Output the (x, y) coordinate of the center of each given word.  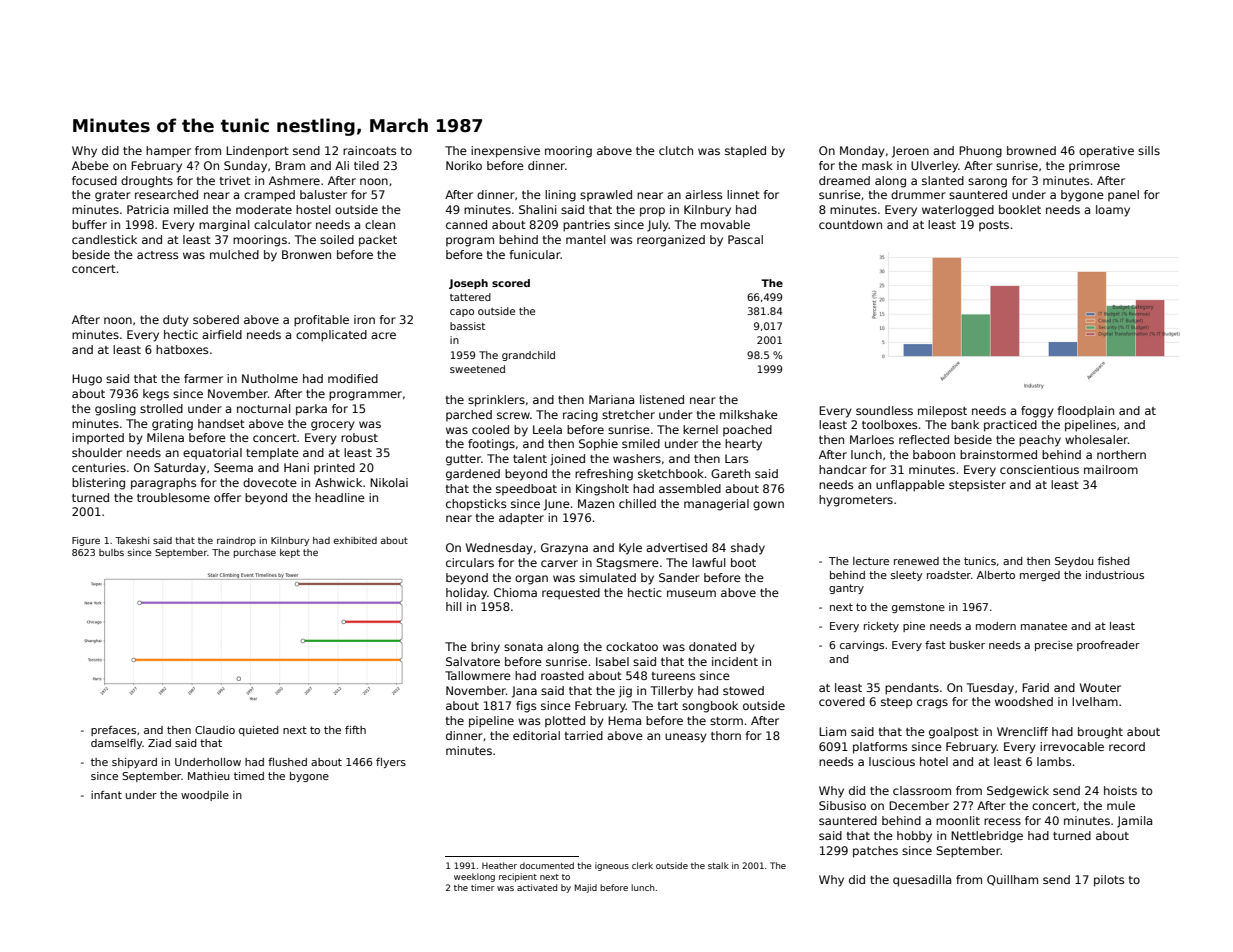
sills (1149, 150)
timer (482, 887)
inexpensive (505, 152)
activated (537, 887)
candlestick (104, 239)
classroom (922, 790)
